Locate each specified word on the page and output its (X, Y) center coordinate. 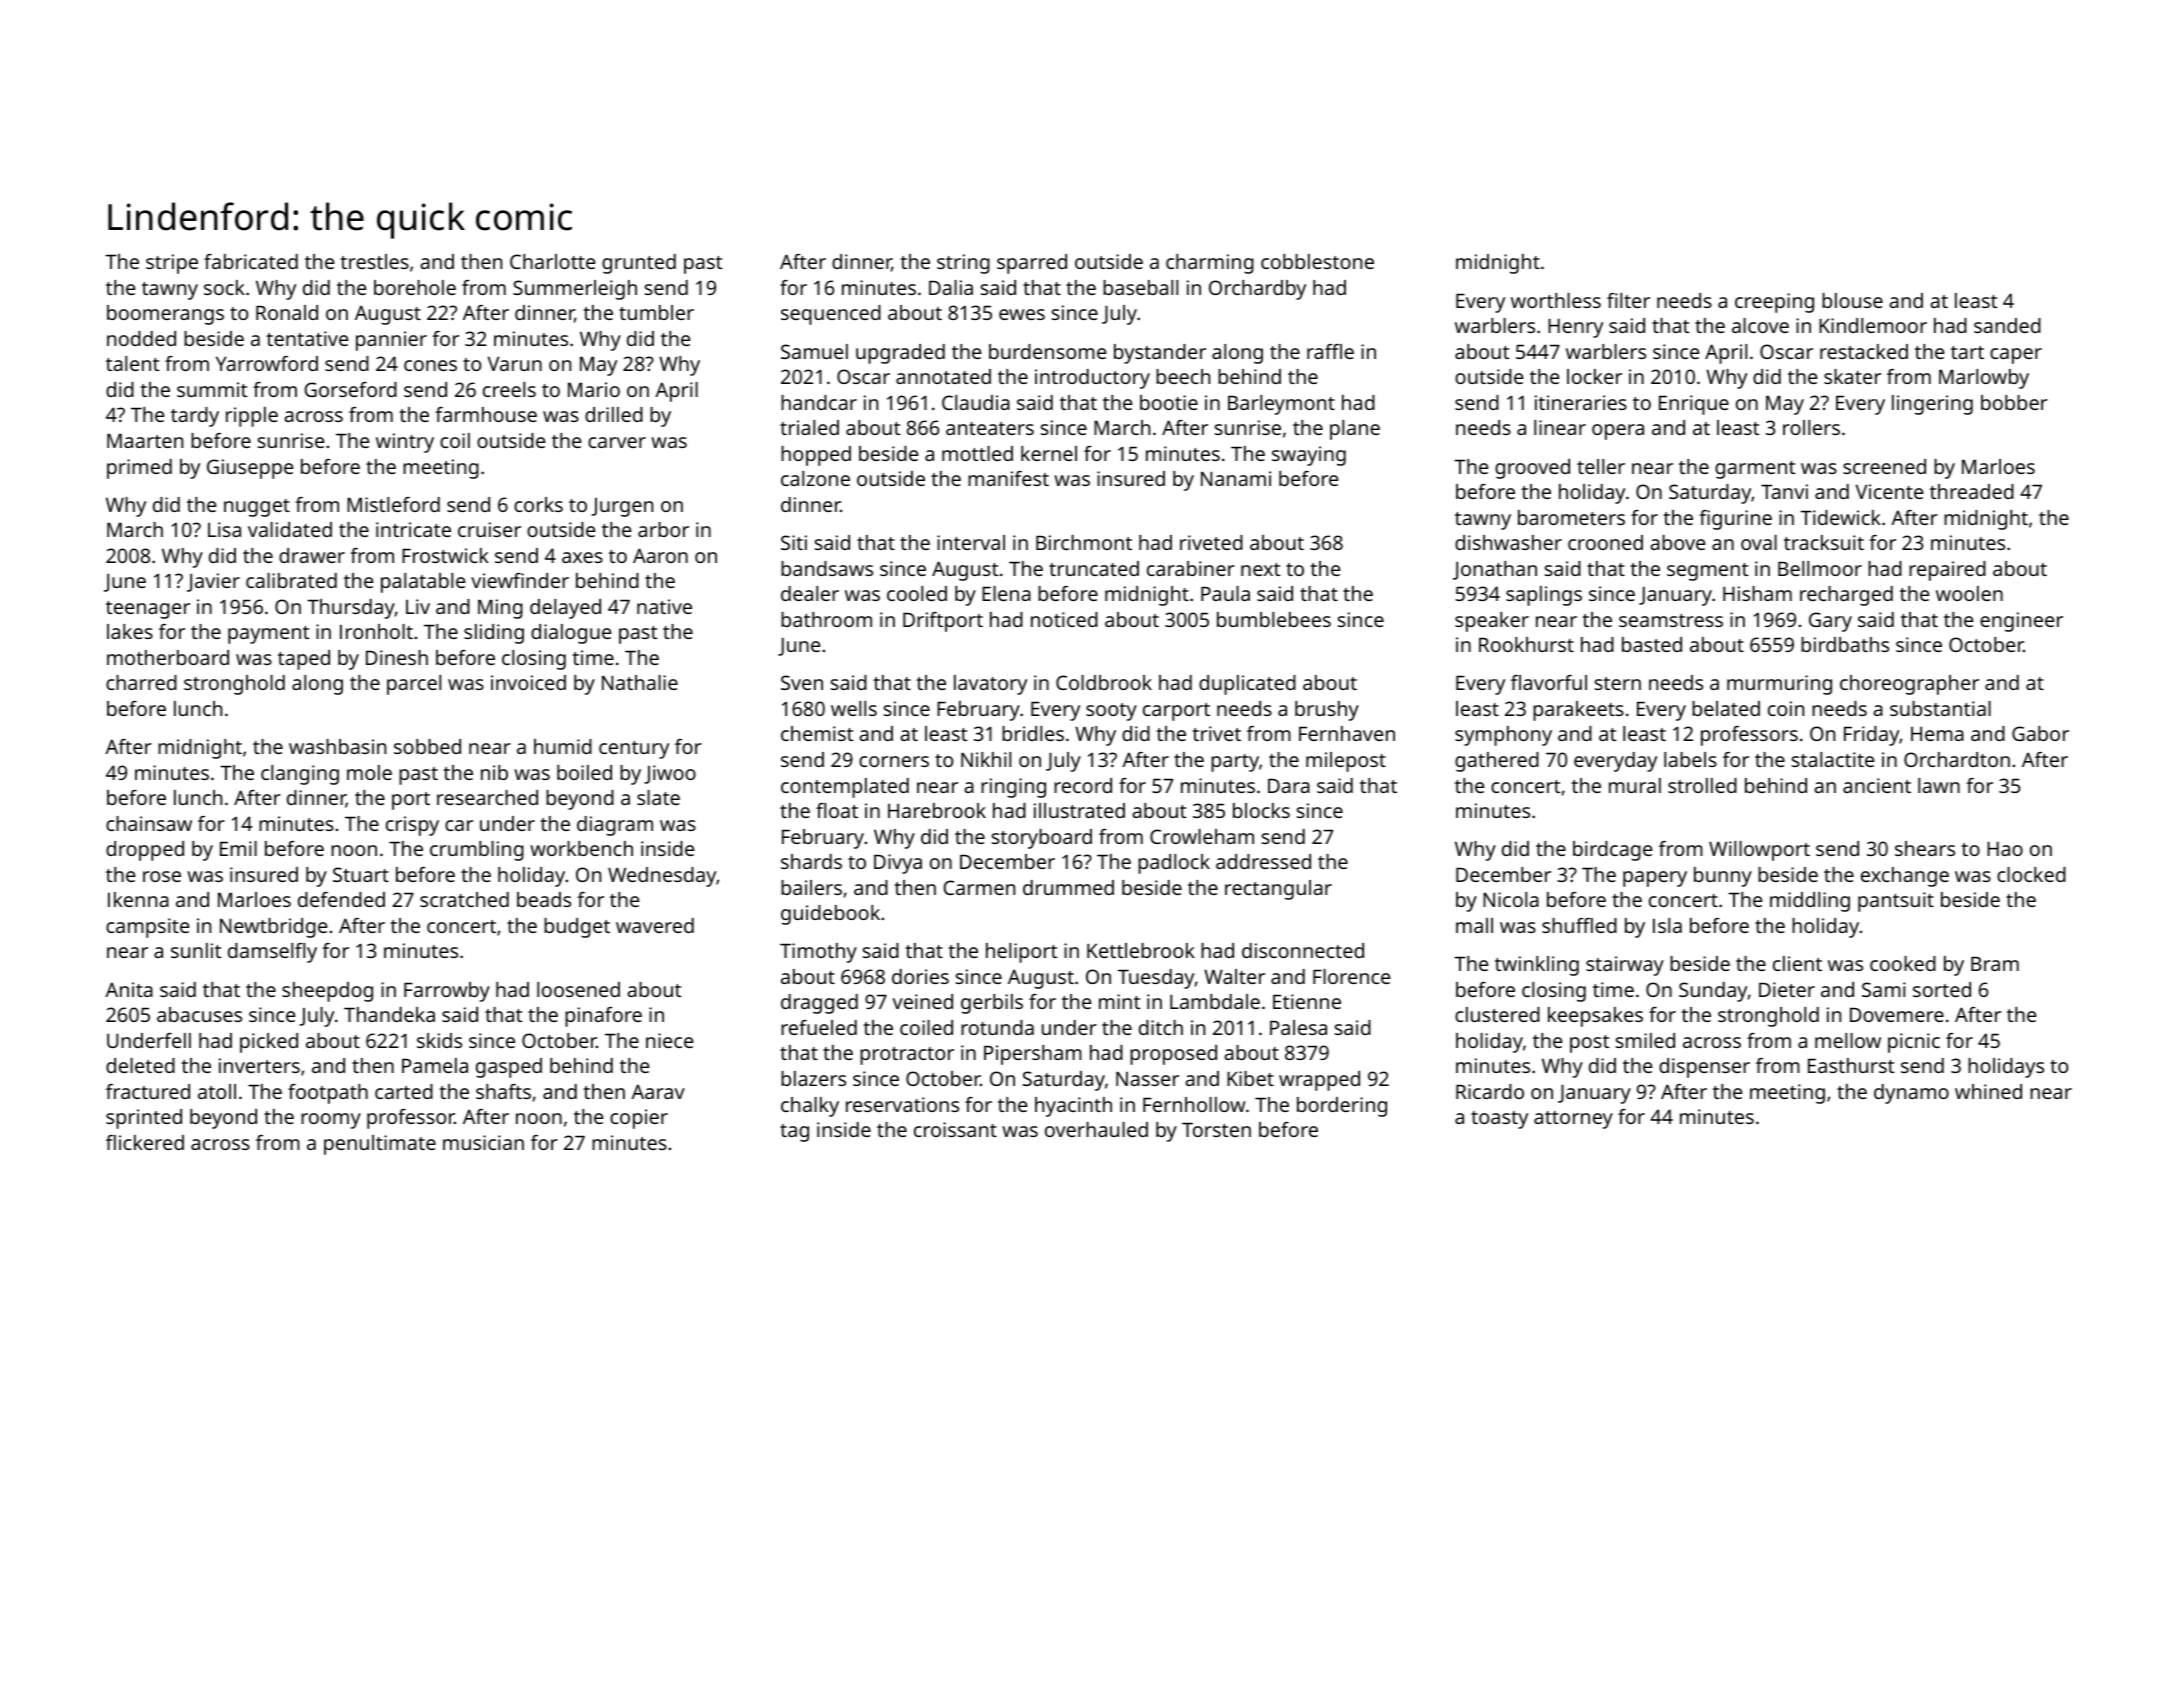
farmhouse (486, 414)
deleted (140, 1065)
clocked (2031, 874)
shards (811, 861)
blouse (1852, 300)
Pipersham (1033, 1055)
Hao (2005, 849)
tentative (307, 338)
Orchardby (1257, 290)
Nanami (1236, 478)
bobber (2014, 402)
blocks (1261, 810)
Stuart (361, 874)
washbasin (337, 746)
